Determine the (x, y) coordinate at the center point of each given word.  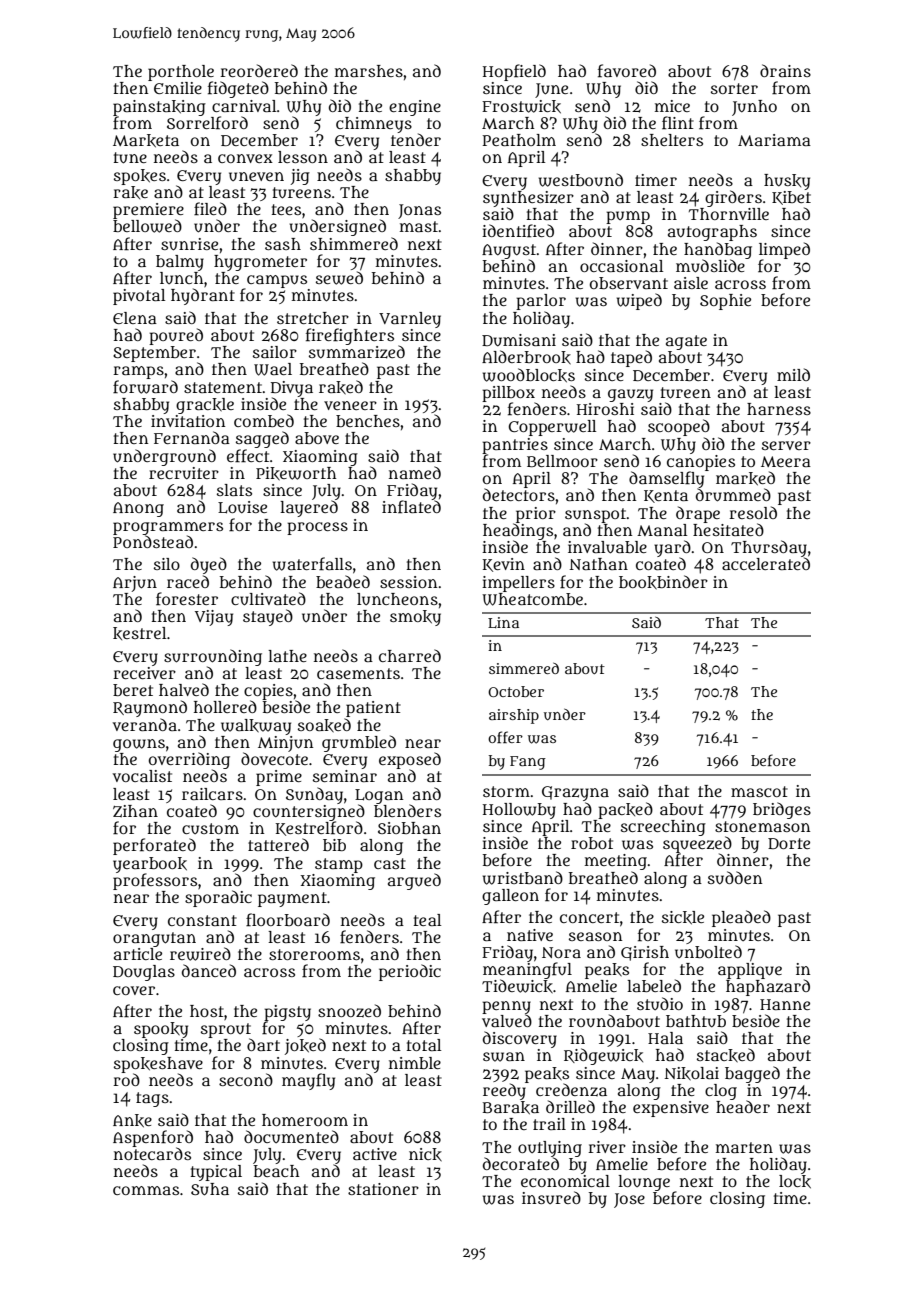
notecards (152, 1153)
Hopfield (514, 72)
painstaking (159, 108)
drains (785, 70)
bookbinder (663, 582)
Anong (138, 509)
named (415, 472)
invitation (188, 421)
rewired (200, 954)
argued (414, 881)
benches (368, 421)
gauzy (630, 395)
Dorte (789, 843)
